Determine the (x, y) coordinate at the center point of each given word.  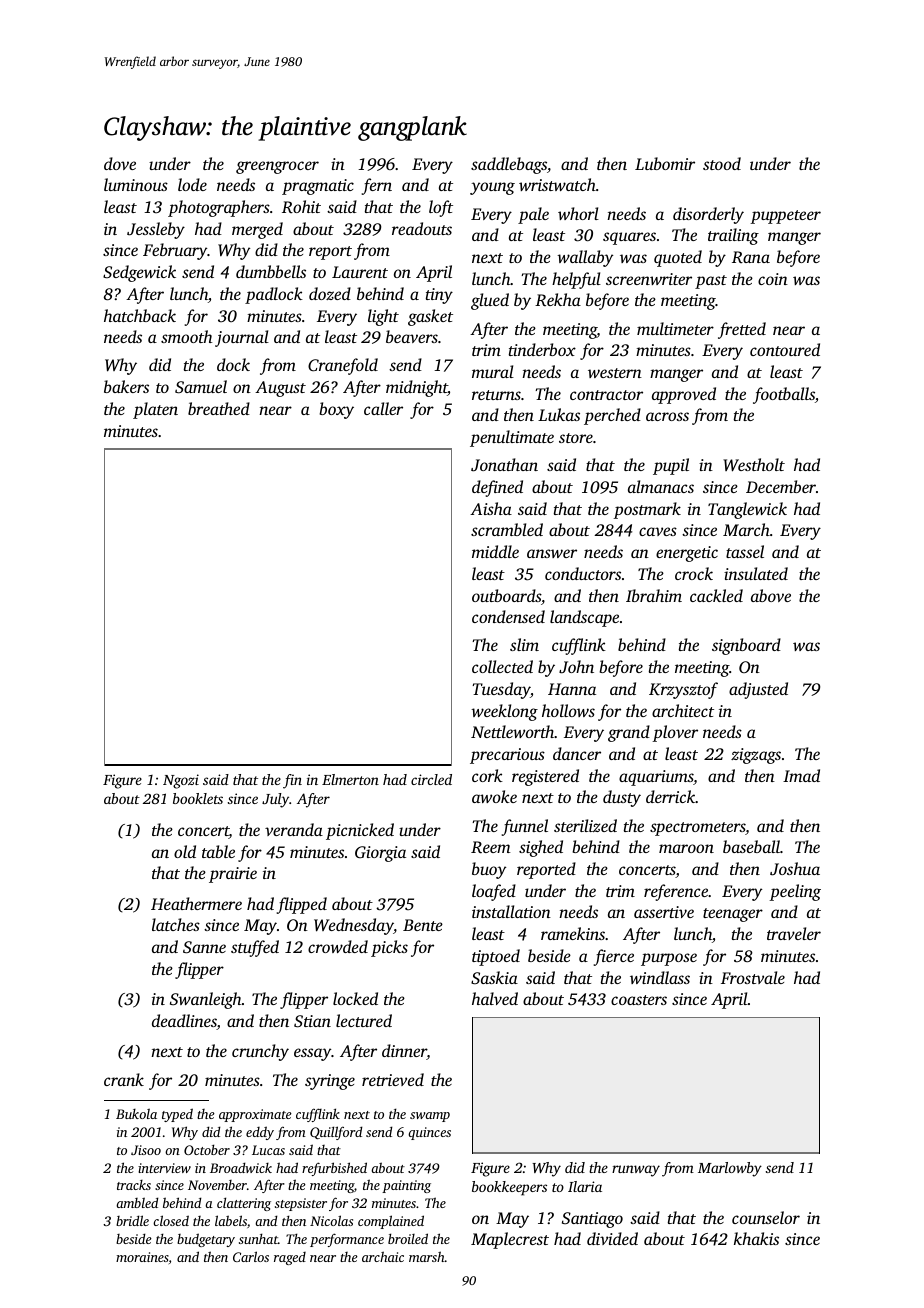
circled (431, 779)
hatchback (140, 315)
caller (383, 408)
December (781, 486)
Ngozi (181, 781)
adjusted (758, 690)
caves (658, 531)
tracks (134, 1185)
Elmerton (350, 779)
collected (502, 666)
